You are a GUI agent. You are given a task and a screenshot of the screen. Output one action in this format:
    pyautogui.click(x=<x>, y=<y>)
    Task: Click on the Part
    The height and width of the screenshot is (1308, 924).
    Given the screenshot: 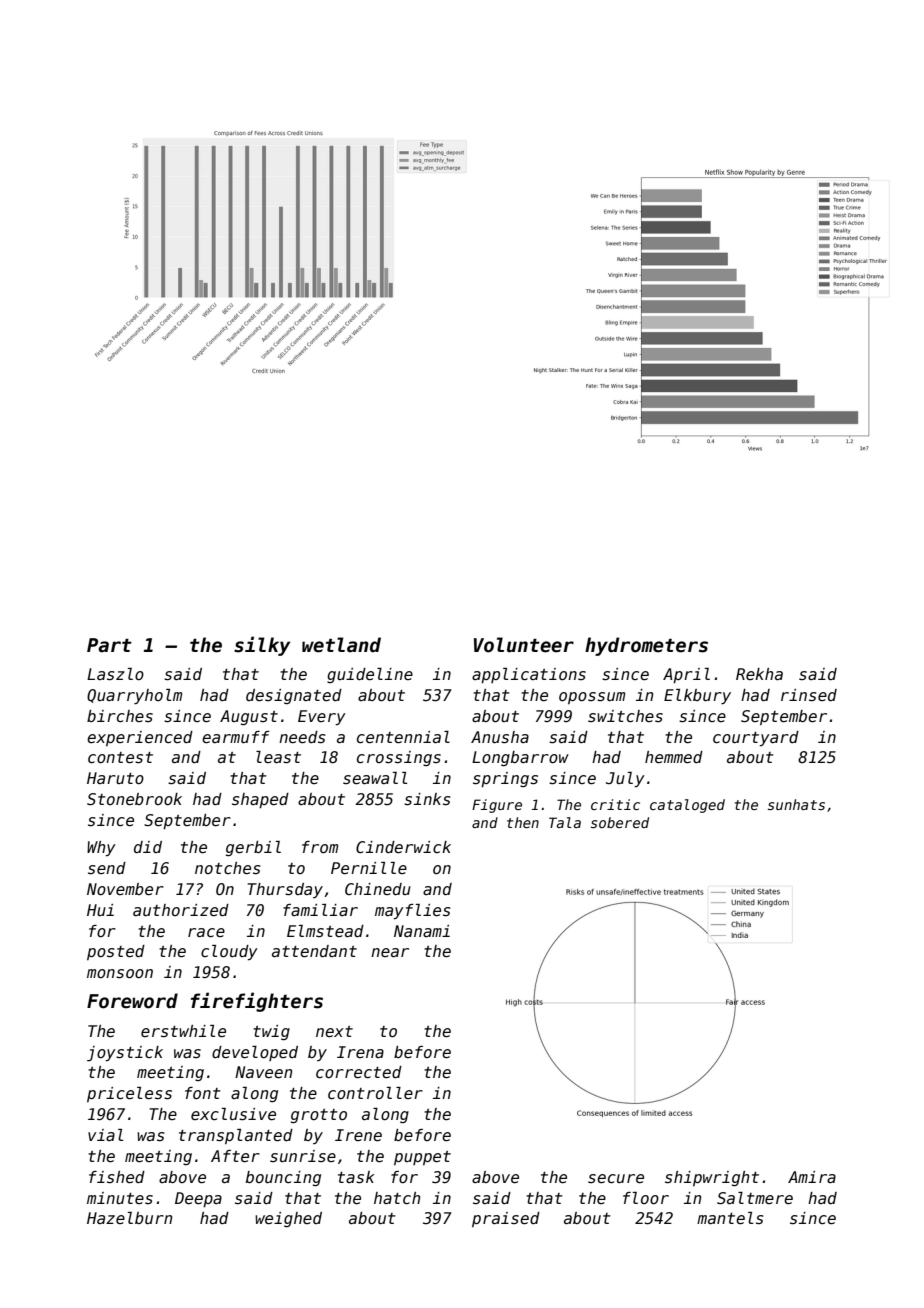 What is the action you would take?
    pyautogui.click(x=109, y=645)
